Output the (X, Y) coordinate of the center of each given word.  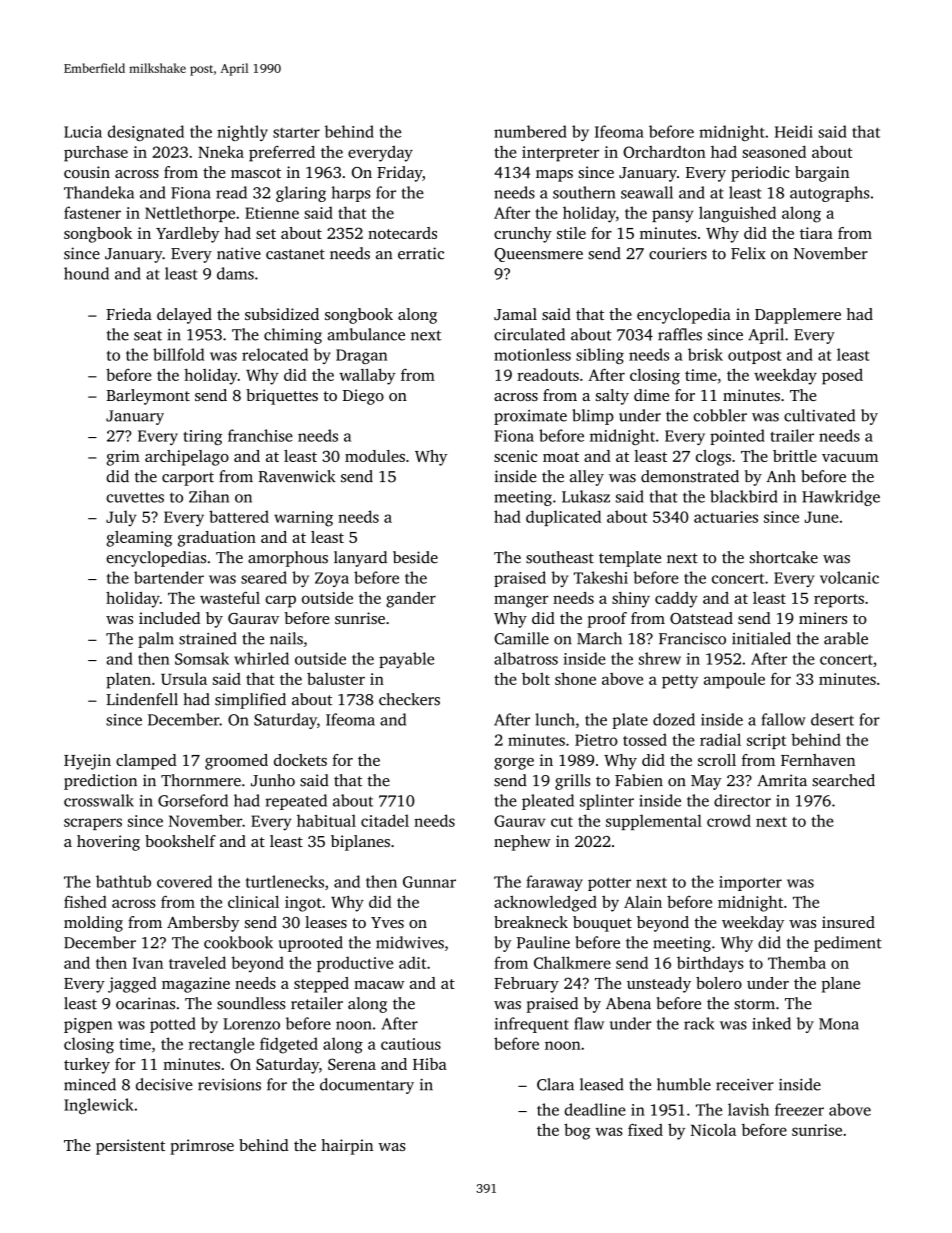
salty (612, 397)
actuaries (726, 517)
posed (842, 377)
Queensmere (538, 255)
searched (843, 780)
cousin (87, 172)
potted (173, 1025)
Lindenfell (142, 699)
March (599, 638)
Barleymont (148, 397)
